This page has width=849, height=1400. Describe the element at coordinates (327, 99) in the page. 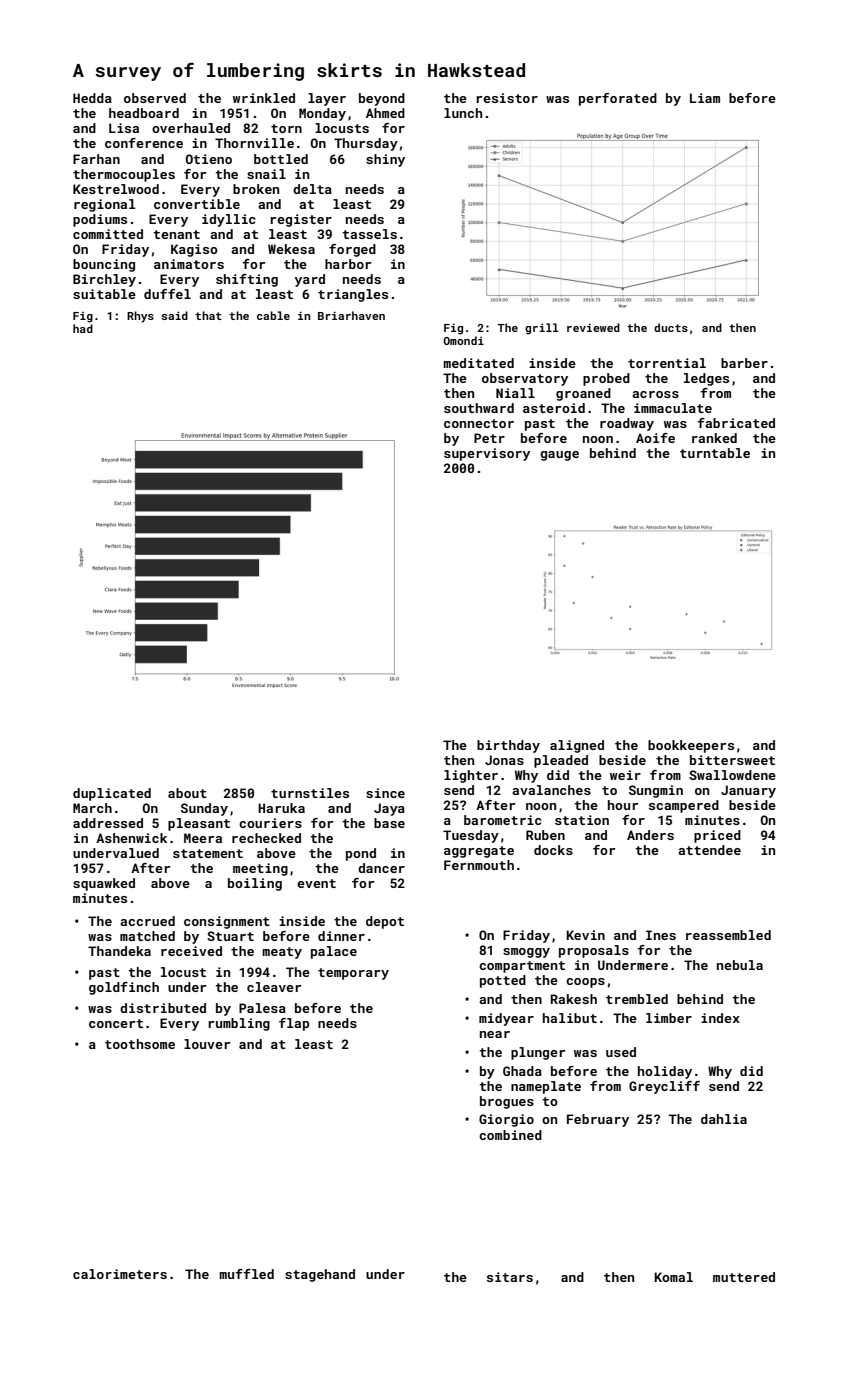

I see `layer` at that location.
